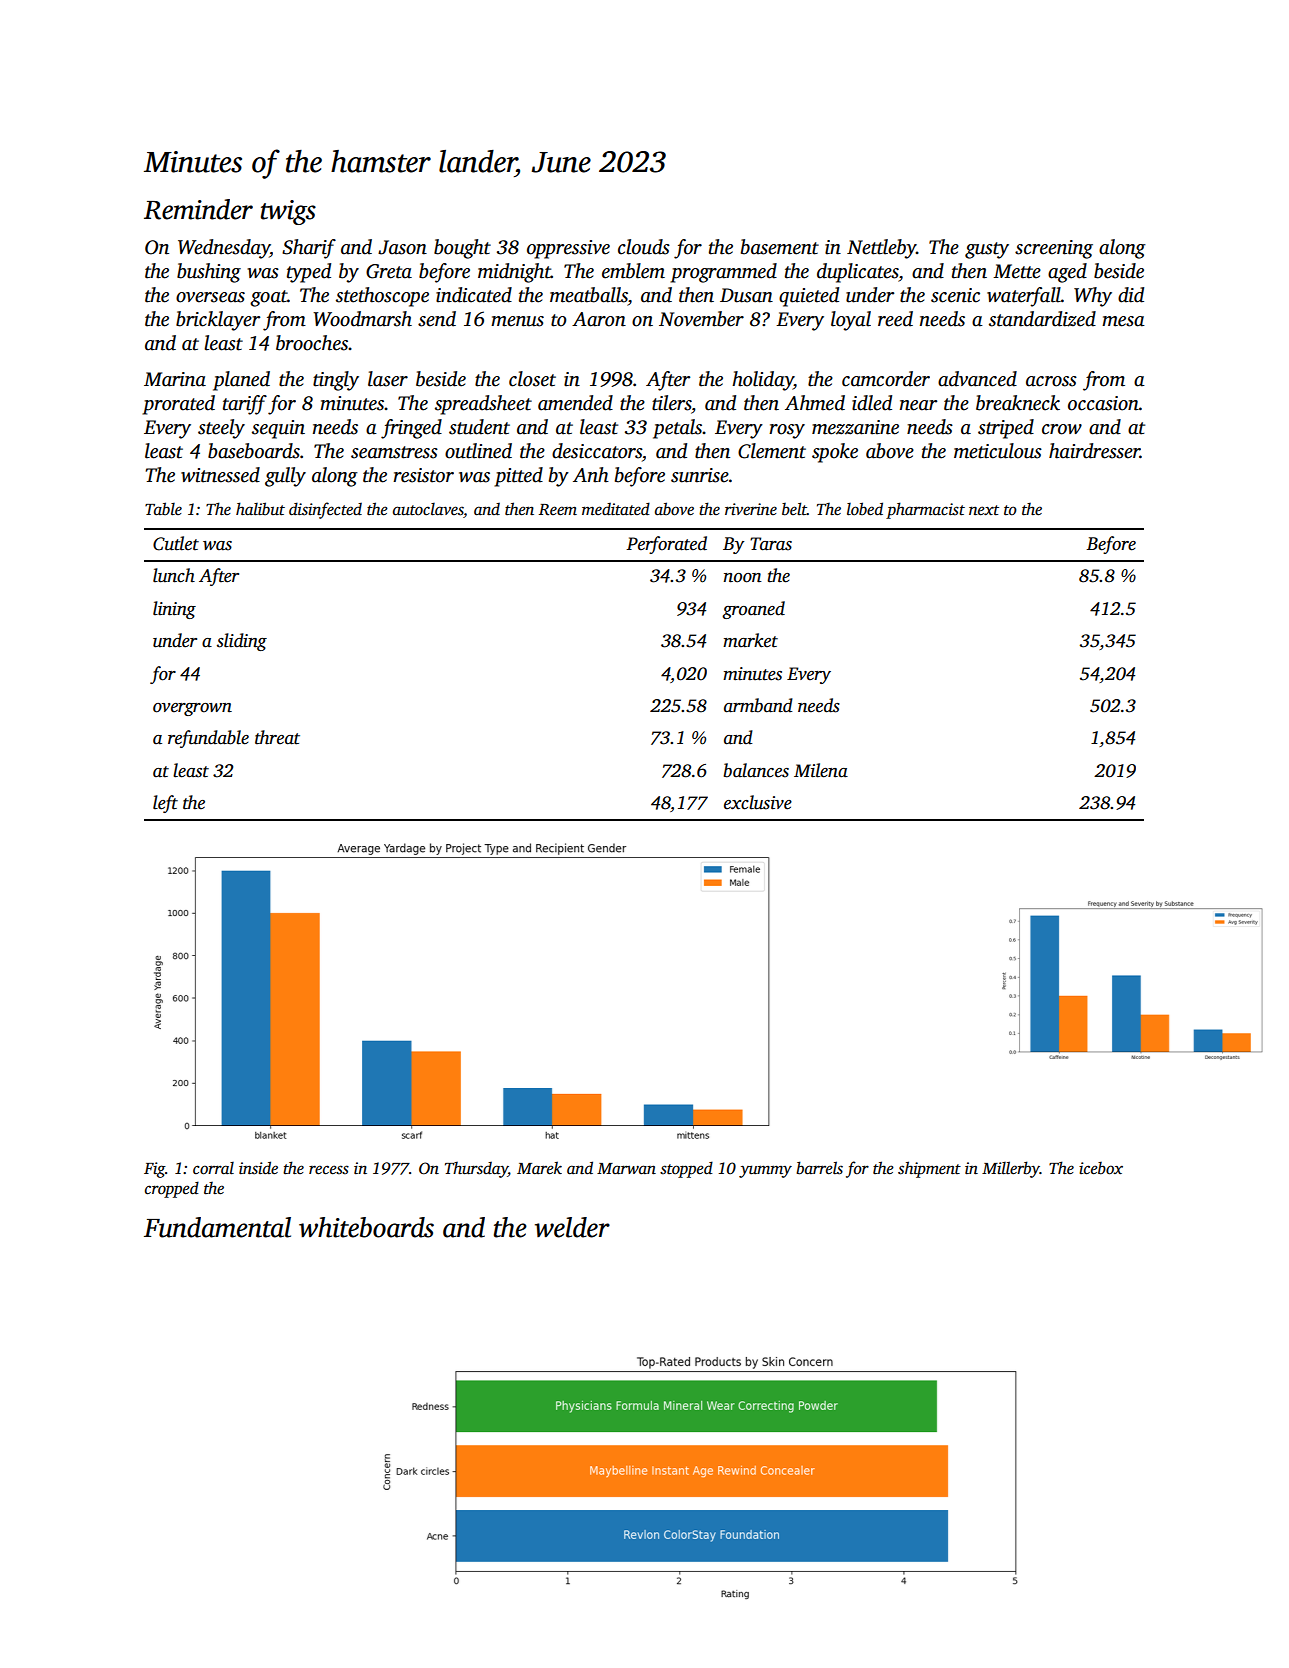 This screenshot has height=1668, width=1289. I want to click on left, so click(165, 804).
